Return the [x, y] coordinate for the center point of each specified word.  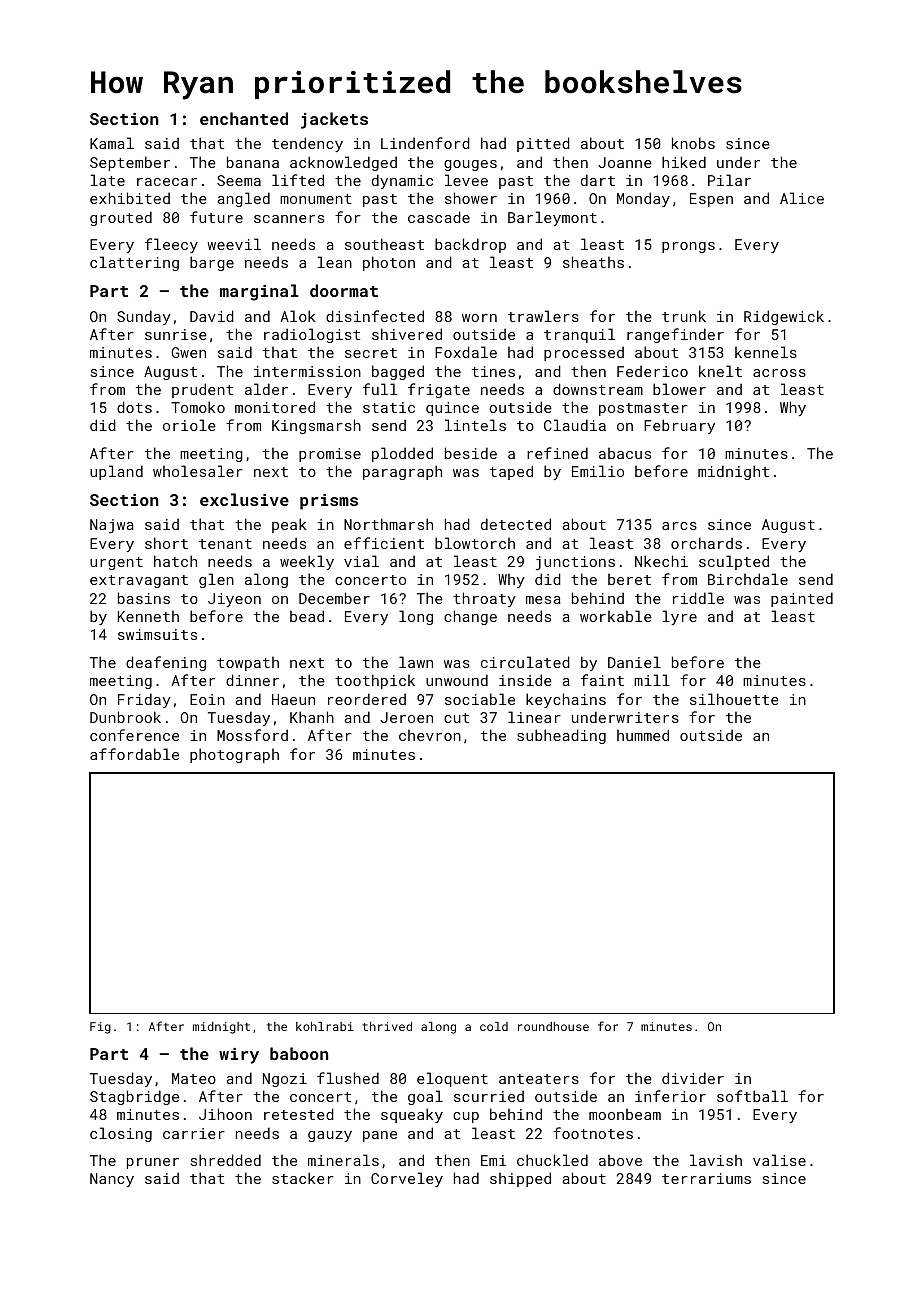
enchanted [244, 118]
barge [212, 263]
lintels [475, 425]
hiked [684, 162]
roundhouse [553, 1026]
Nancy [112, 1180]
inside [525, 680]
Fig [100, 1028]
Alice [802, 198]
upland [116, 472]
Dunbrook [125, 717]
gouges [470, 165]
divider [693, 1078]
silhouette [734, 699]
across [779, 373]
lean [335, 262]
